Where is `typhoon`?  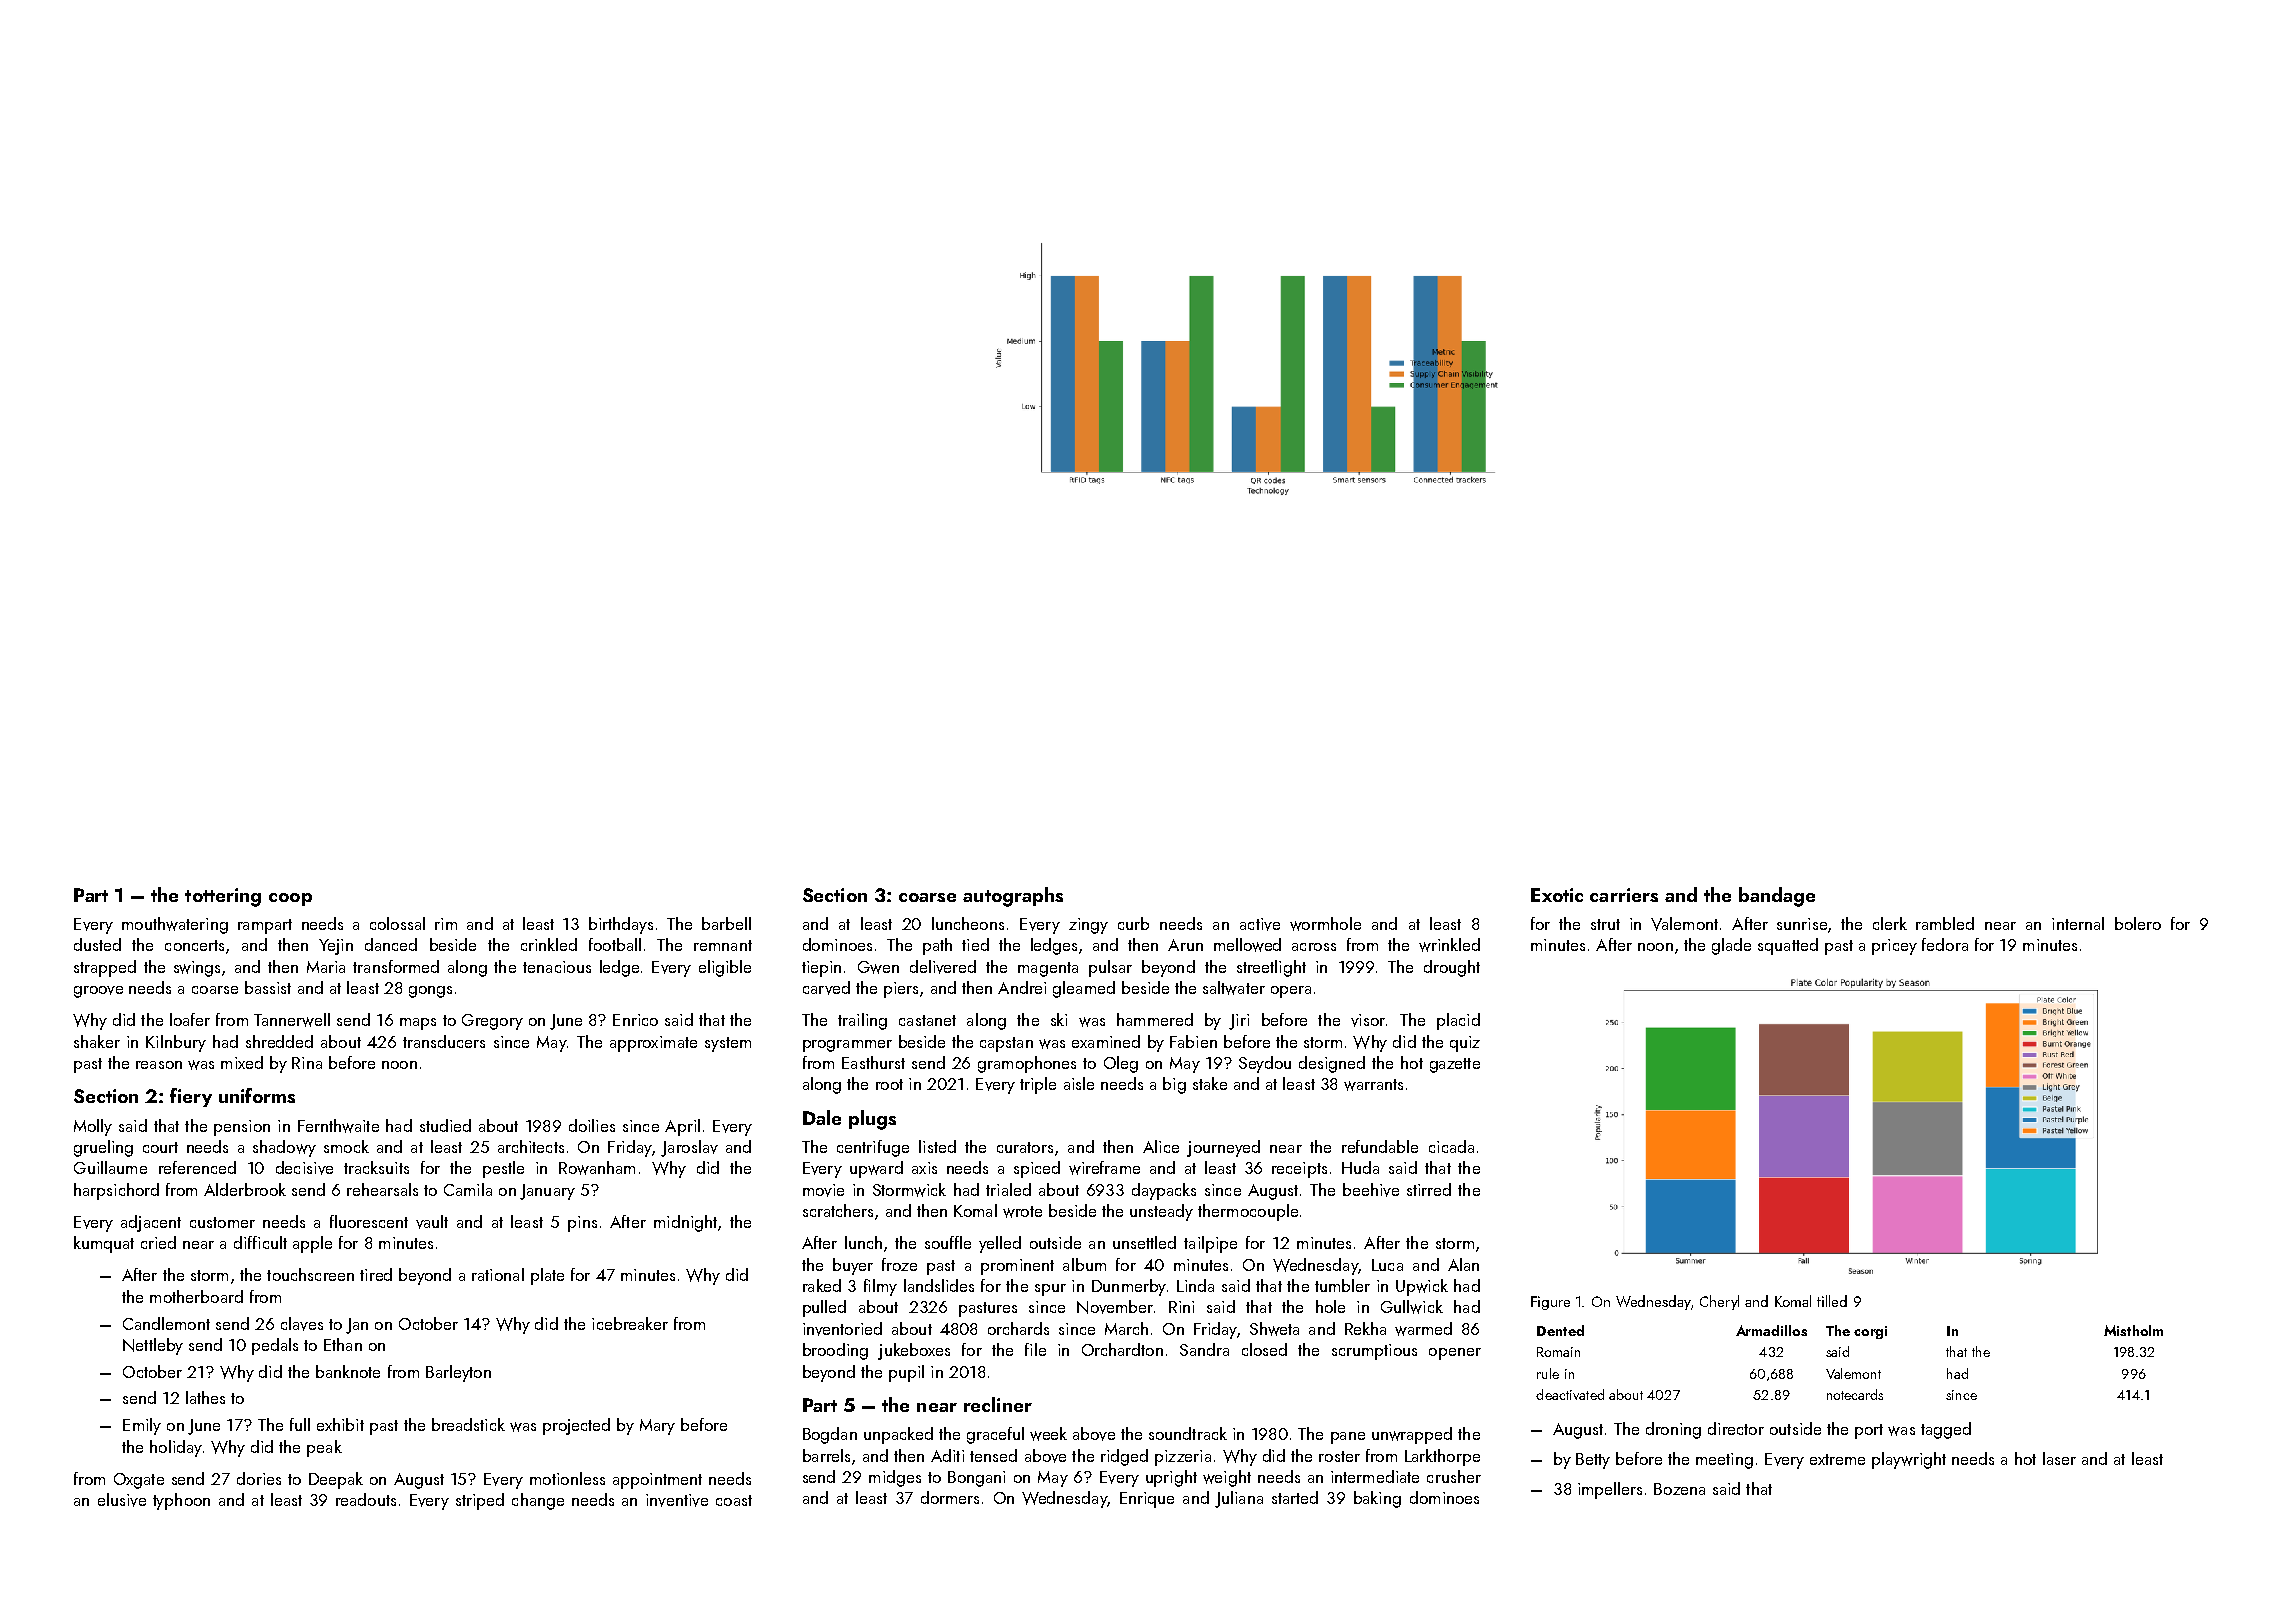 typhoon is located at coordinates (181, 1501).
